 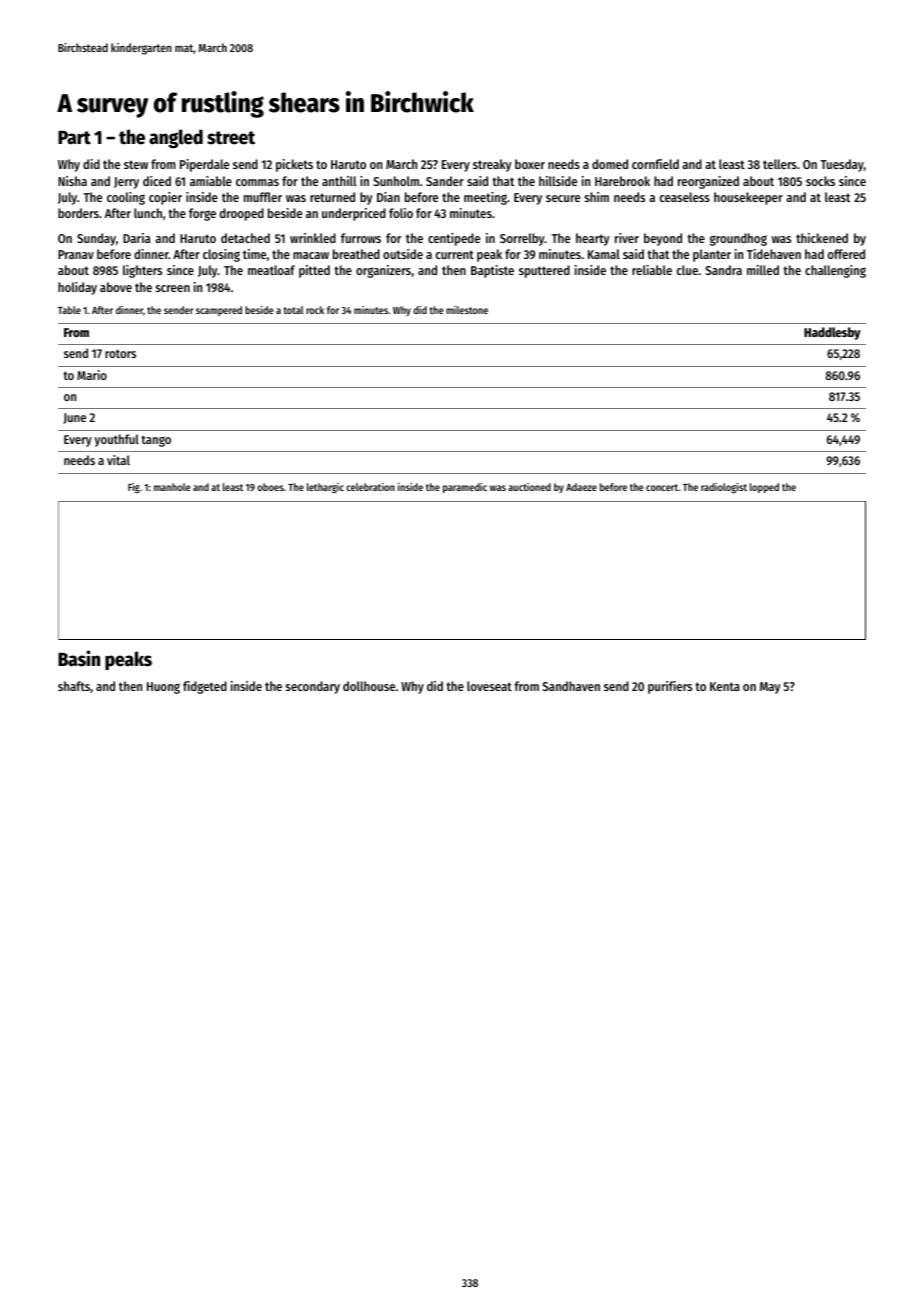 What do you see at coordinates (467, 310) in the page?
I see `milestone` at bounding box center [467, 310].
